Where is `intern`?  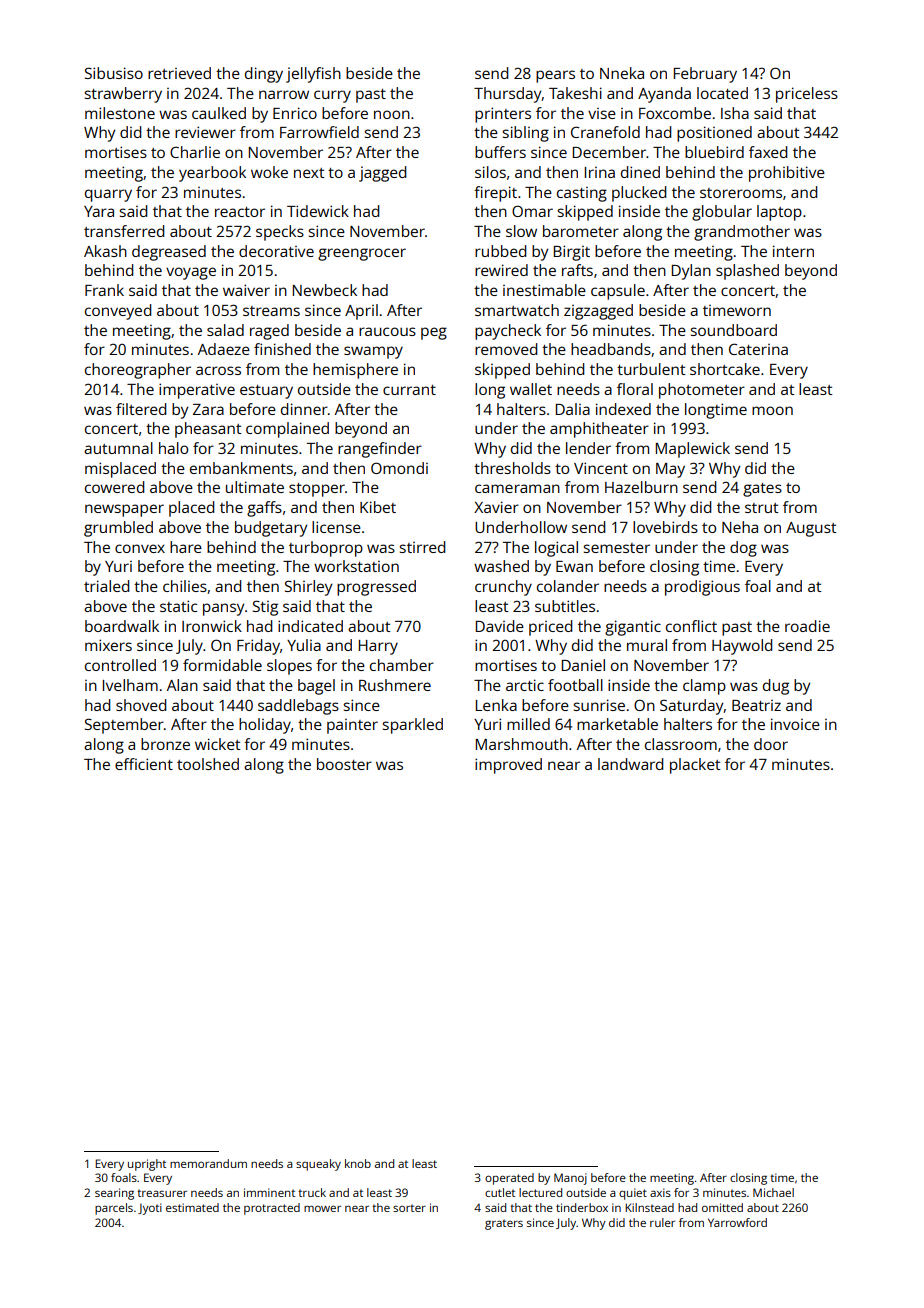
intern is located at coordinates (793, 251).
